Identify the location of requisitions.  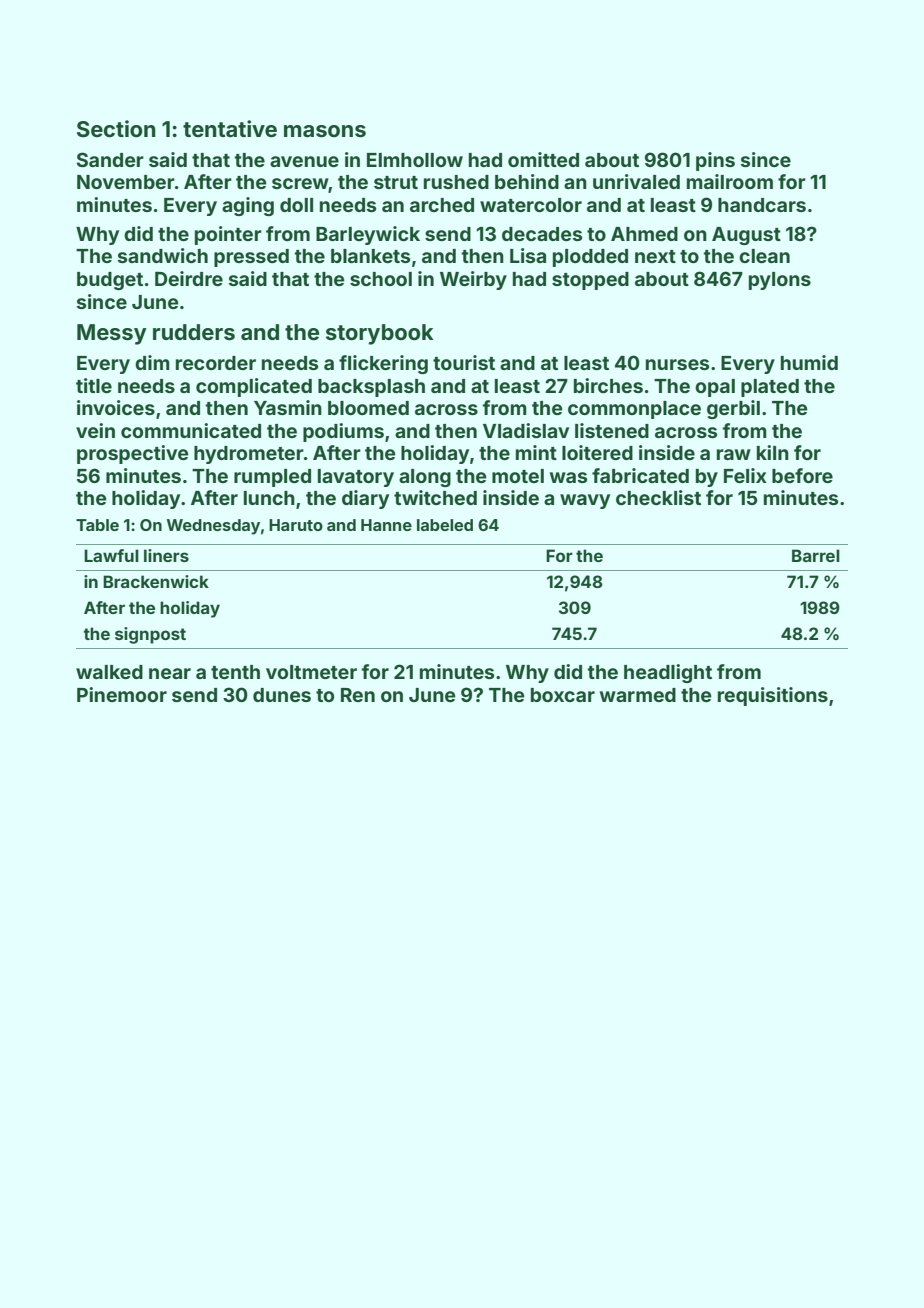
(773, 696).
